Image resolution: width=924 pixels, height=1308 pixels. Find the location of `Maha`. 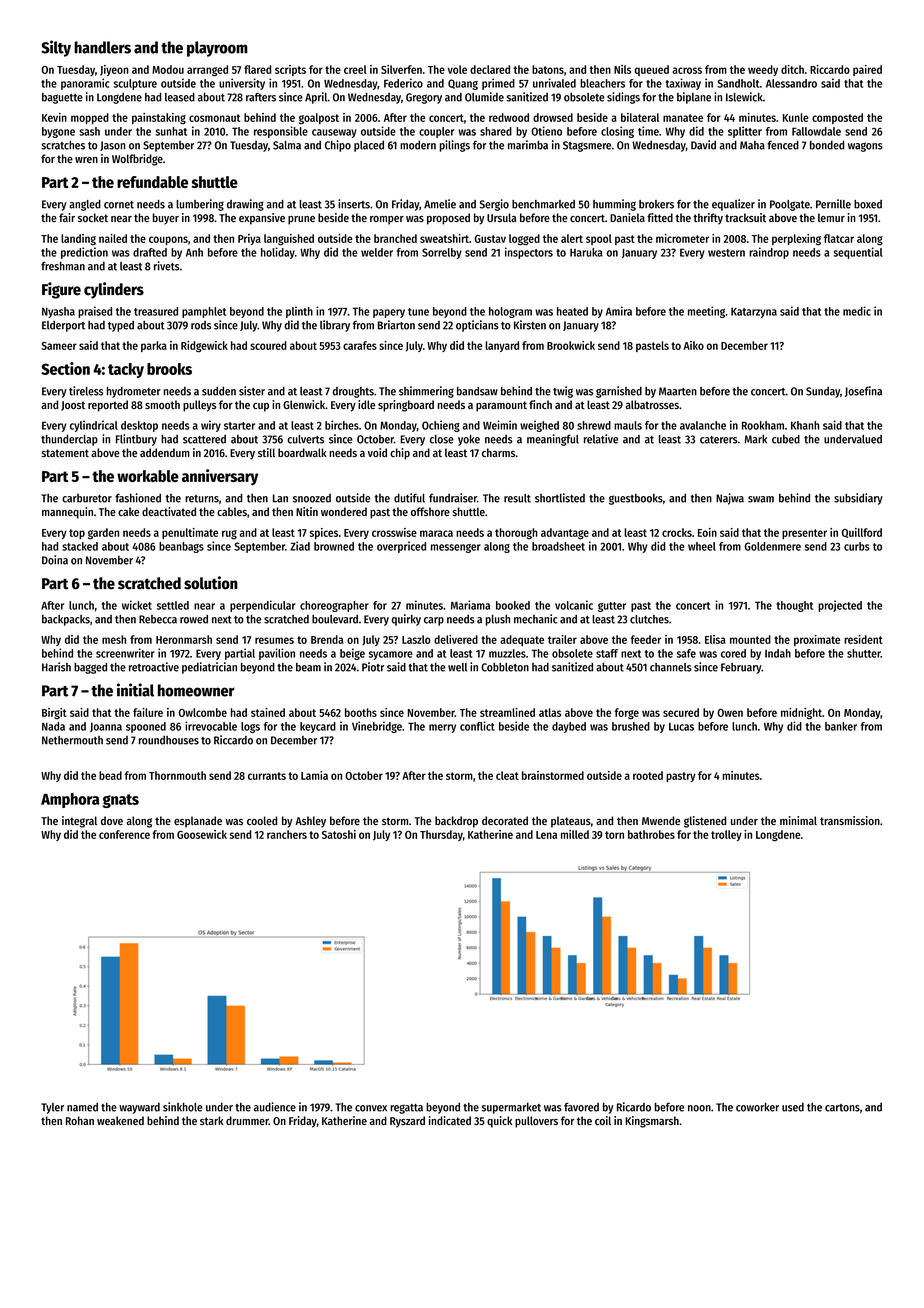

Maha is located at coordinates (752, 145).
